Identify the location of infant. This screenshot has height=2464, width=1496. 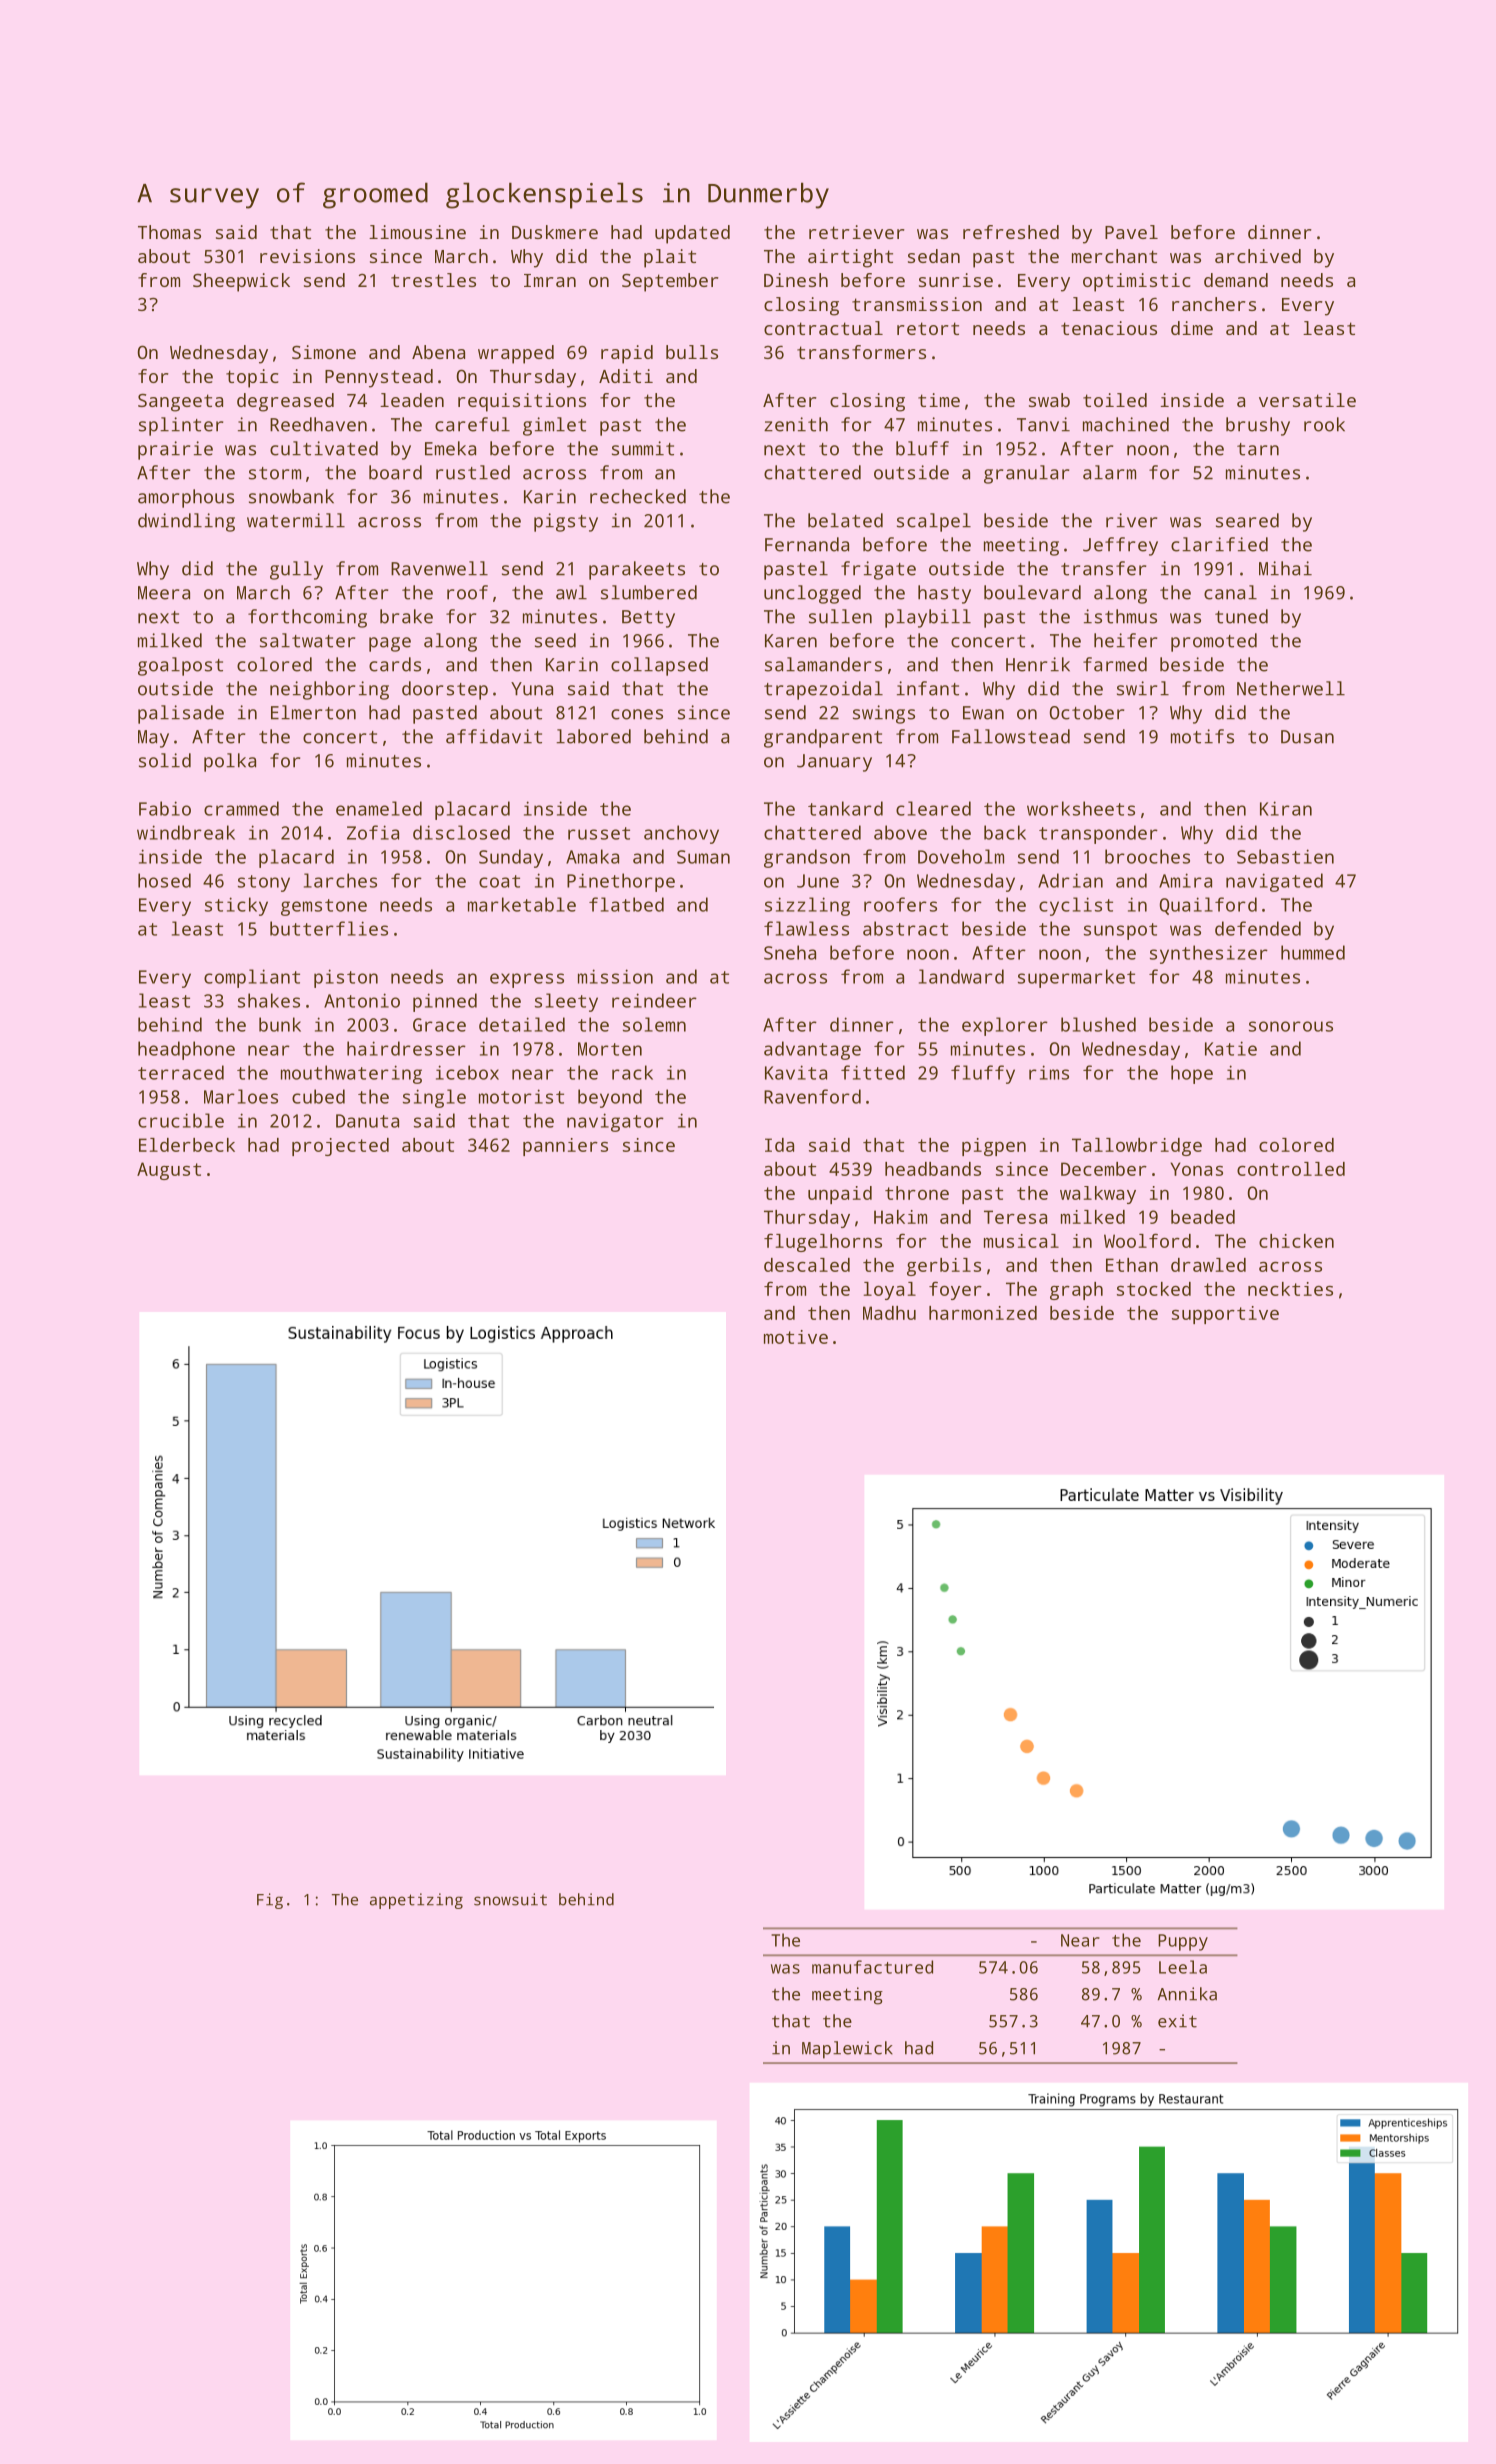
(928, 688).
